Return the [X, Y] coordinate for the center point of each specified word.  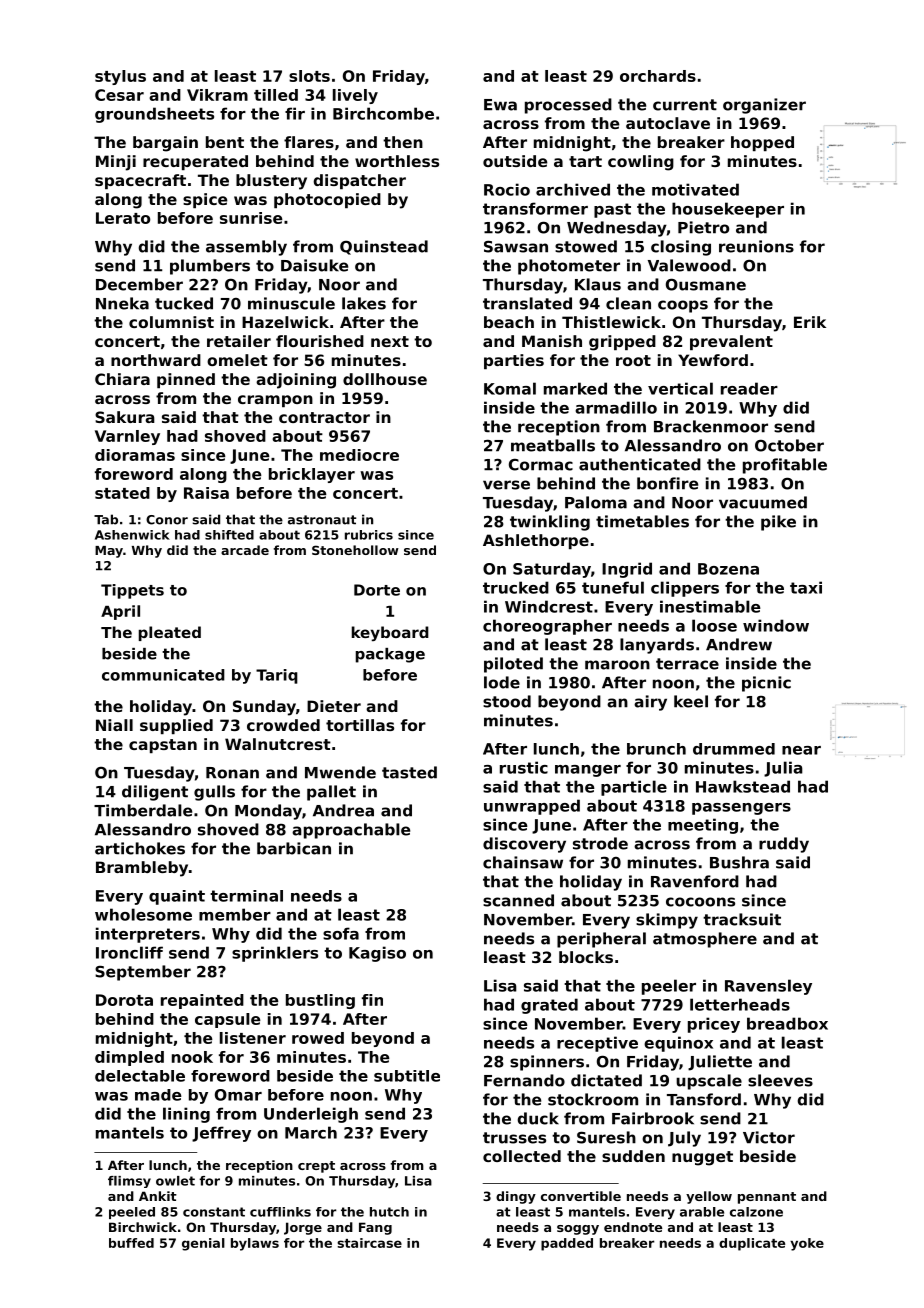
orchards [658, 76]
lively [355, 96]
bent [225, 142]
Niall [114, 725]
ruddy [784, 845]
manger [588, 771]
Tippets [132, 591]
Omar [238, 1095]
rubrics [369, 535]
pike [778, 523]
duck [538, 1118]
